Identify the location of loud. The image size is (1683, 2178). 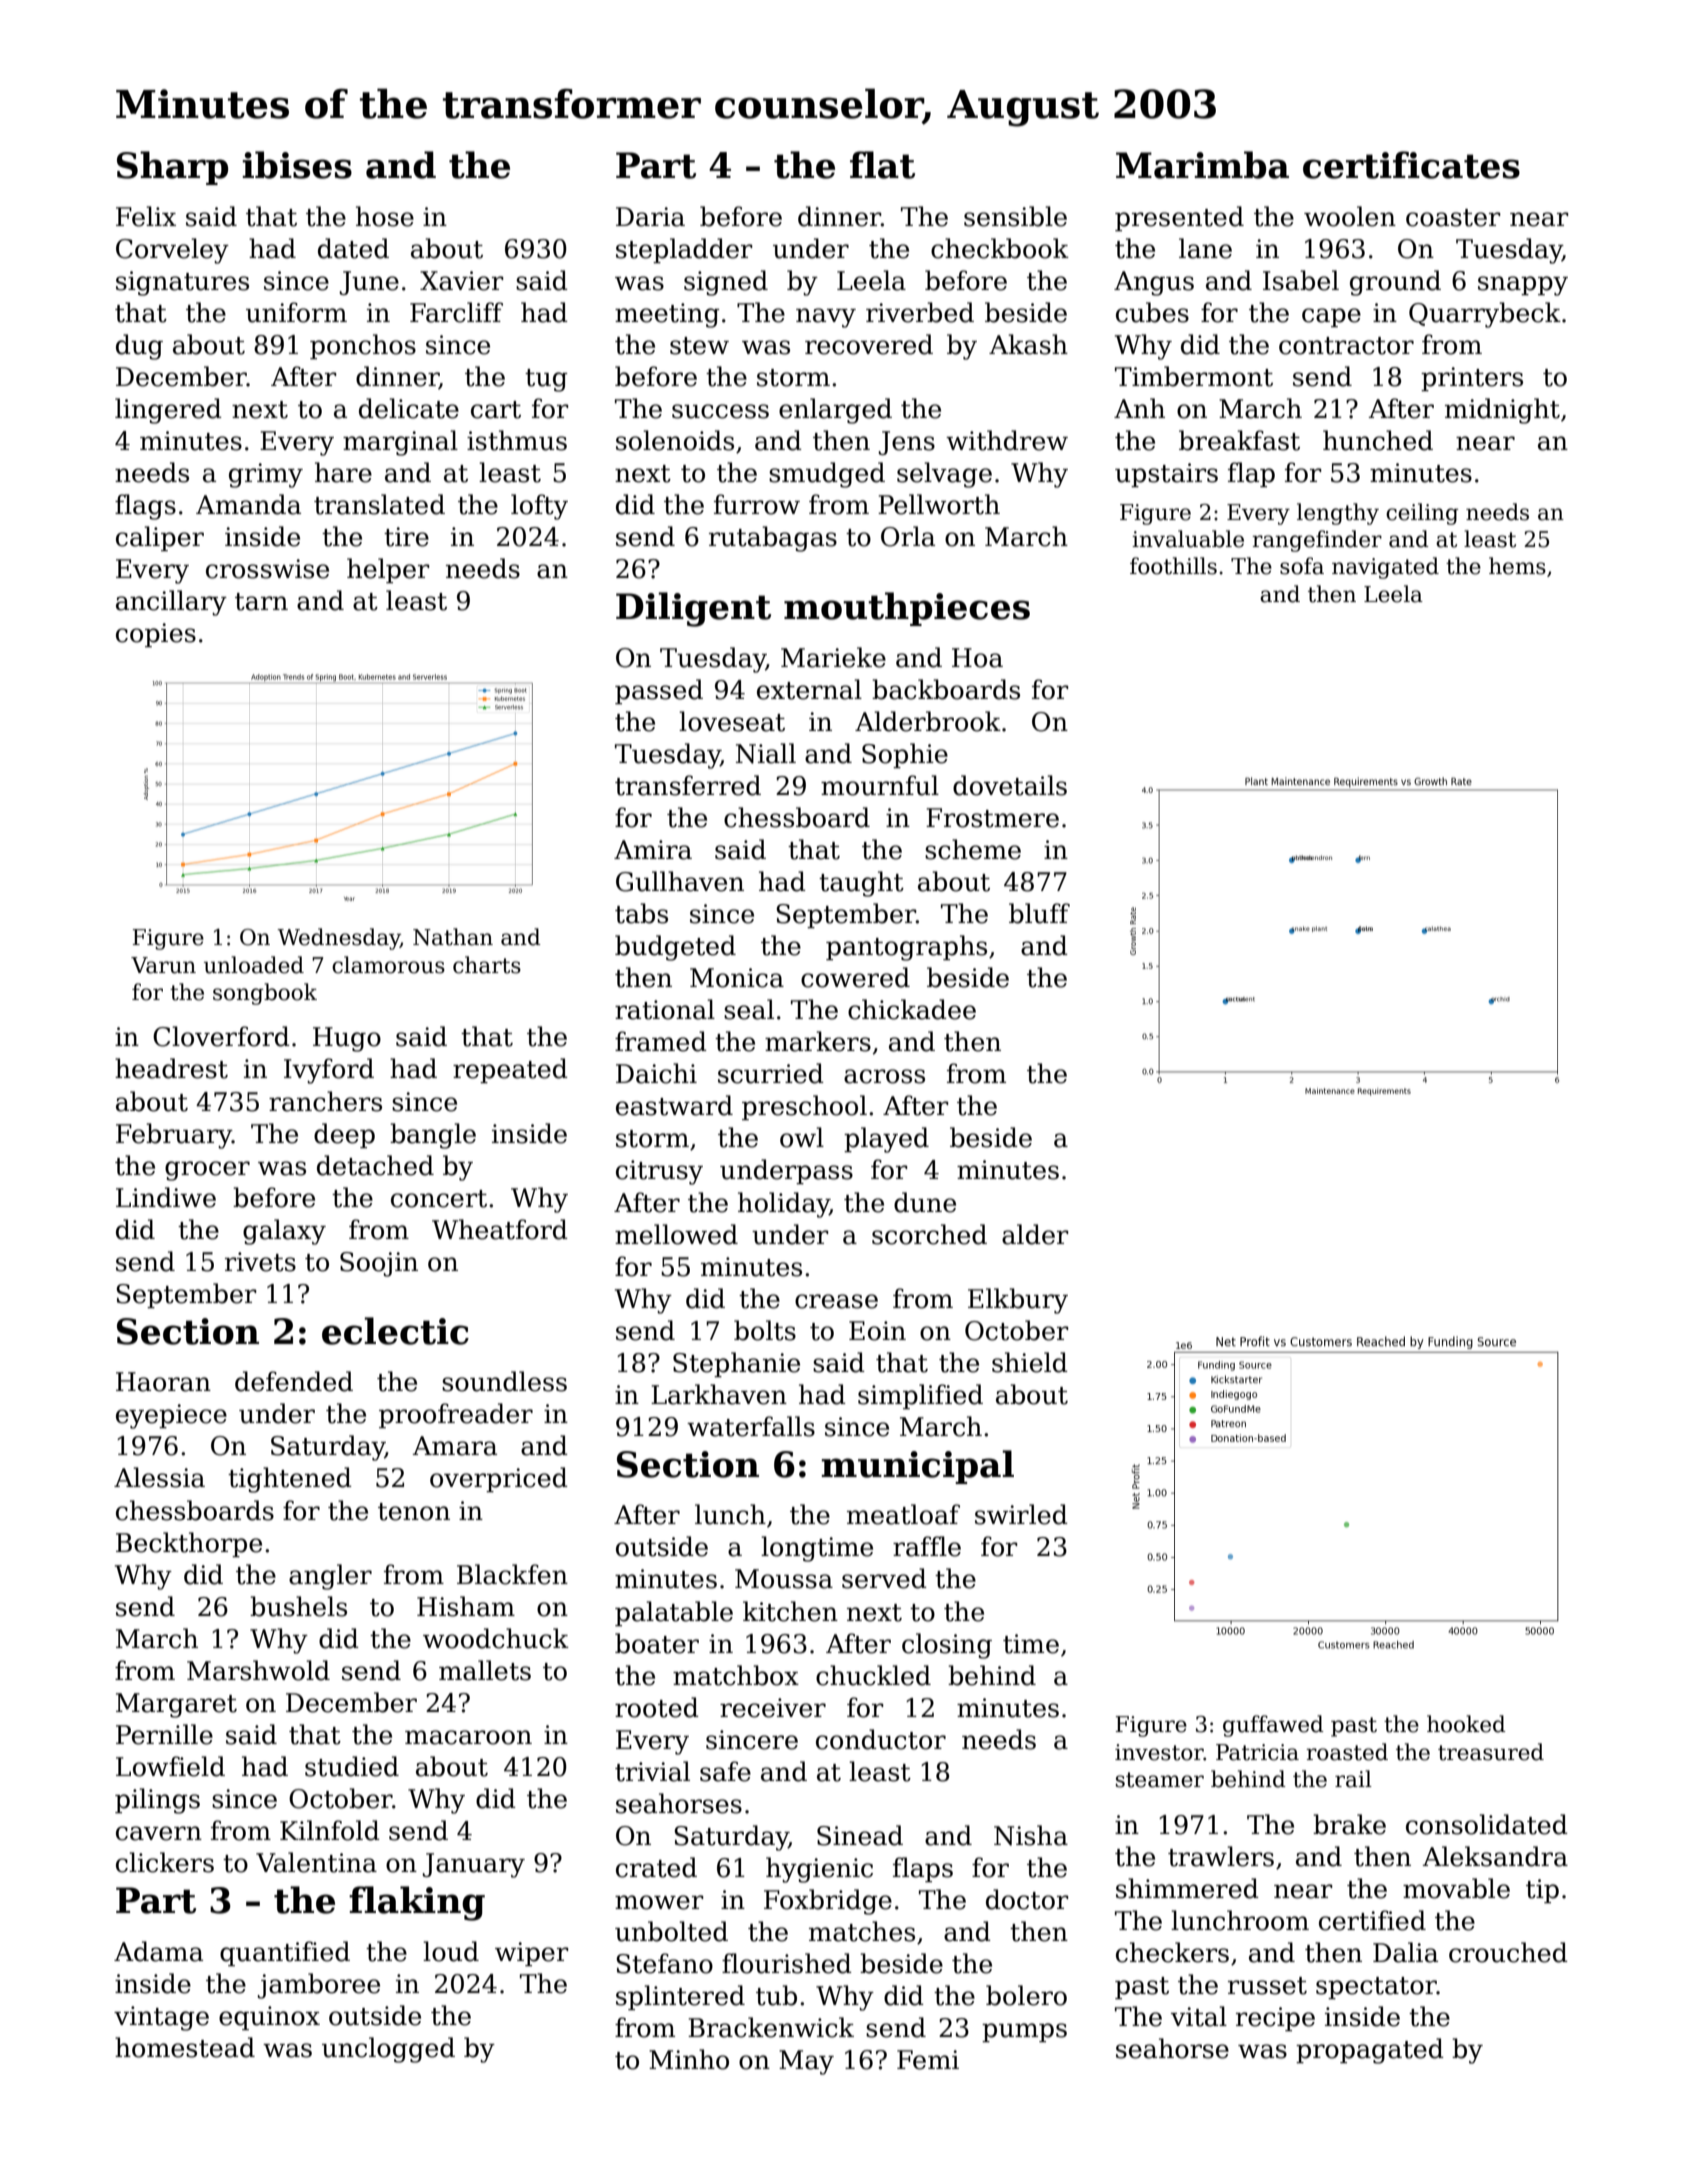
(451, 1951).
